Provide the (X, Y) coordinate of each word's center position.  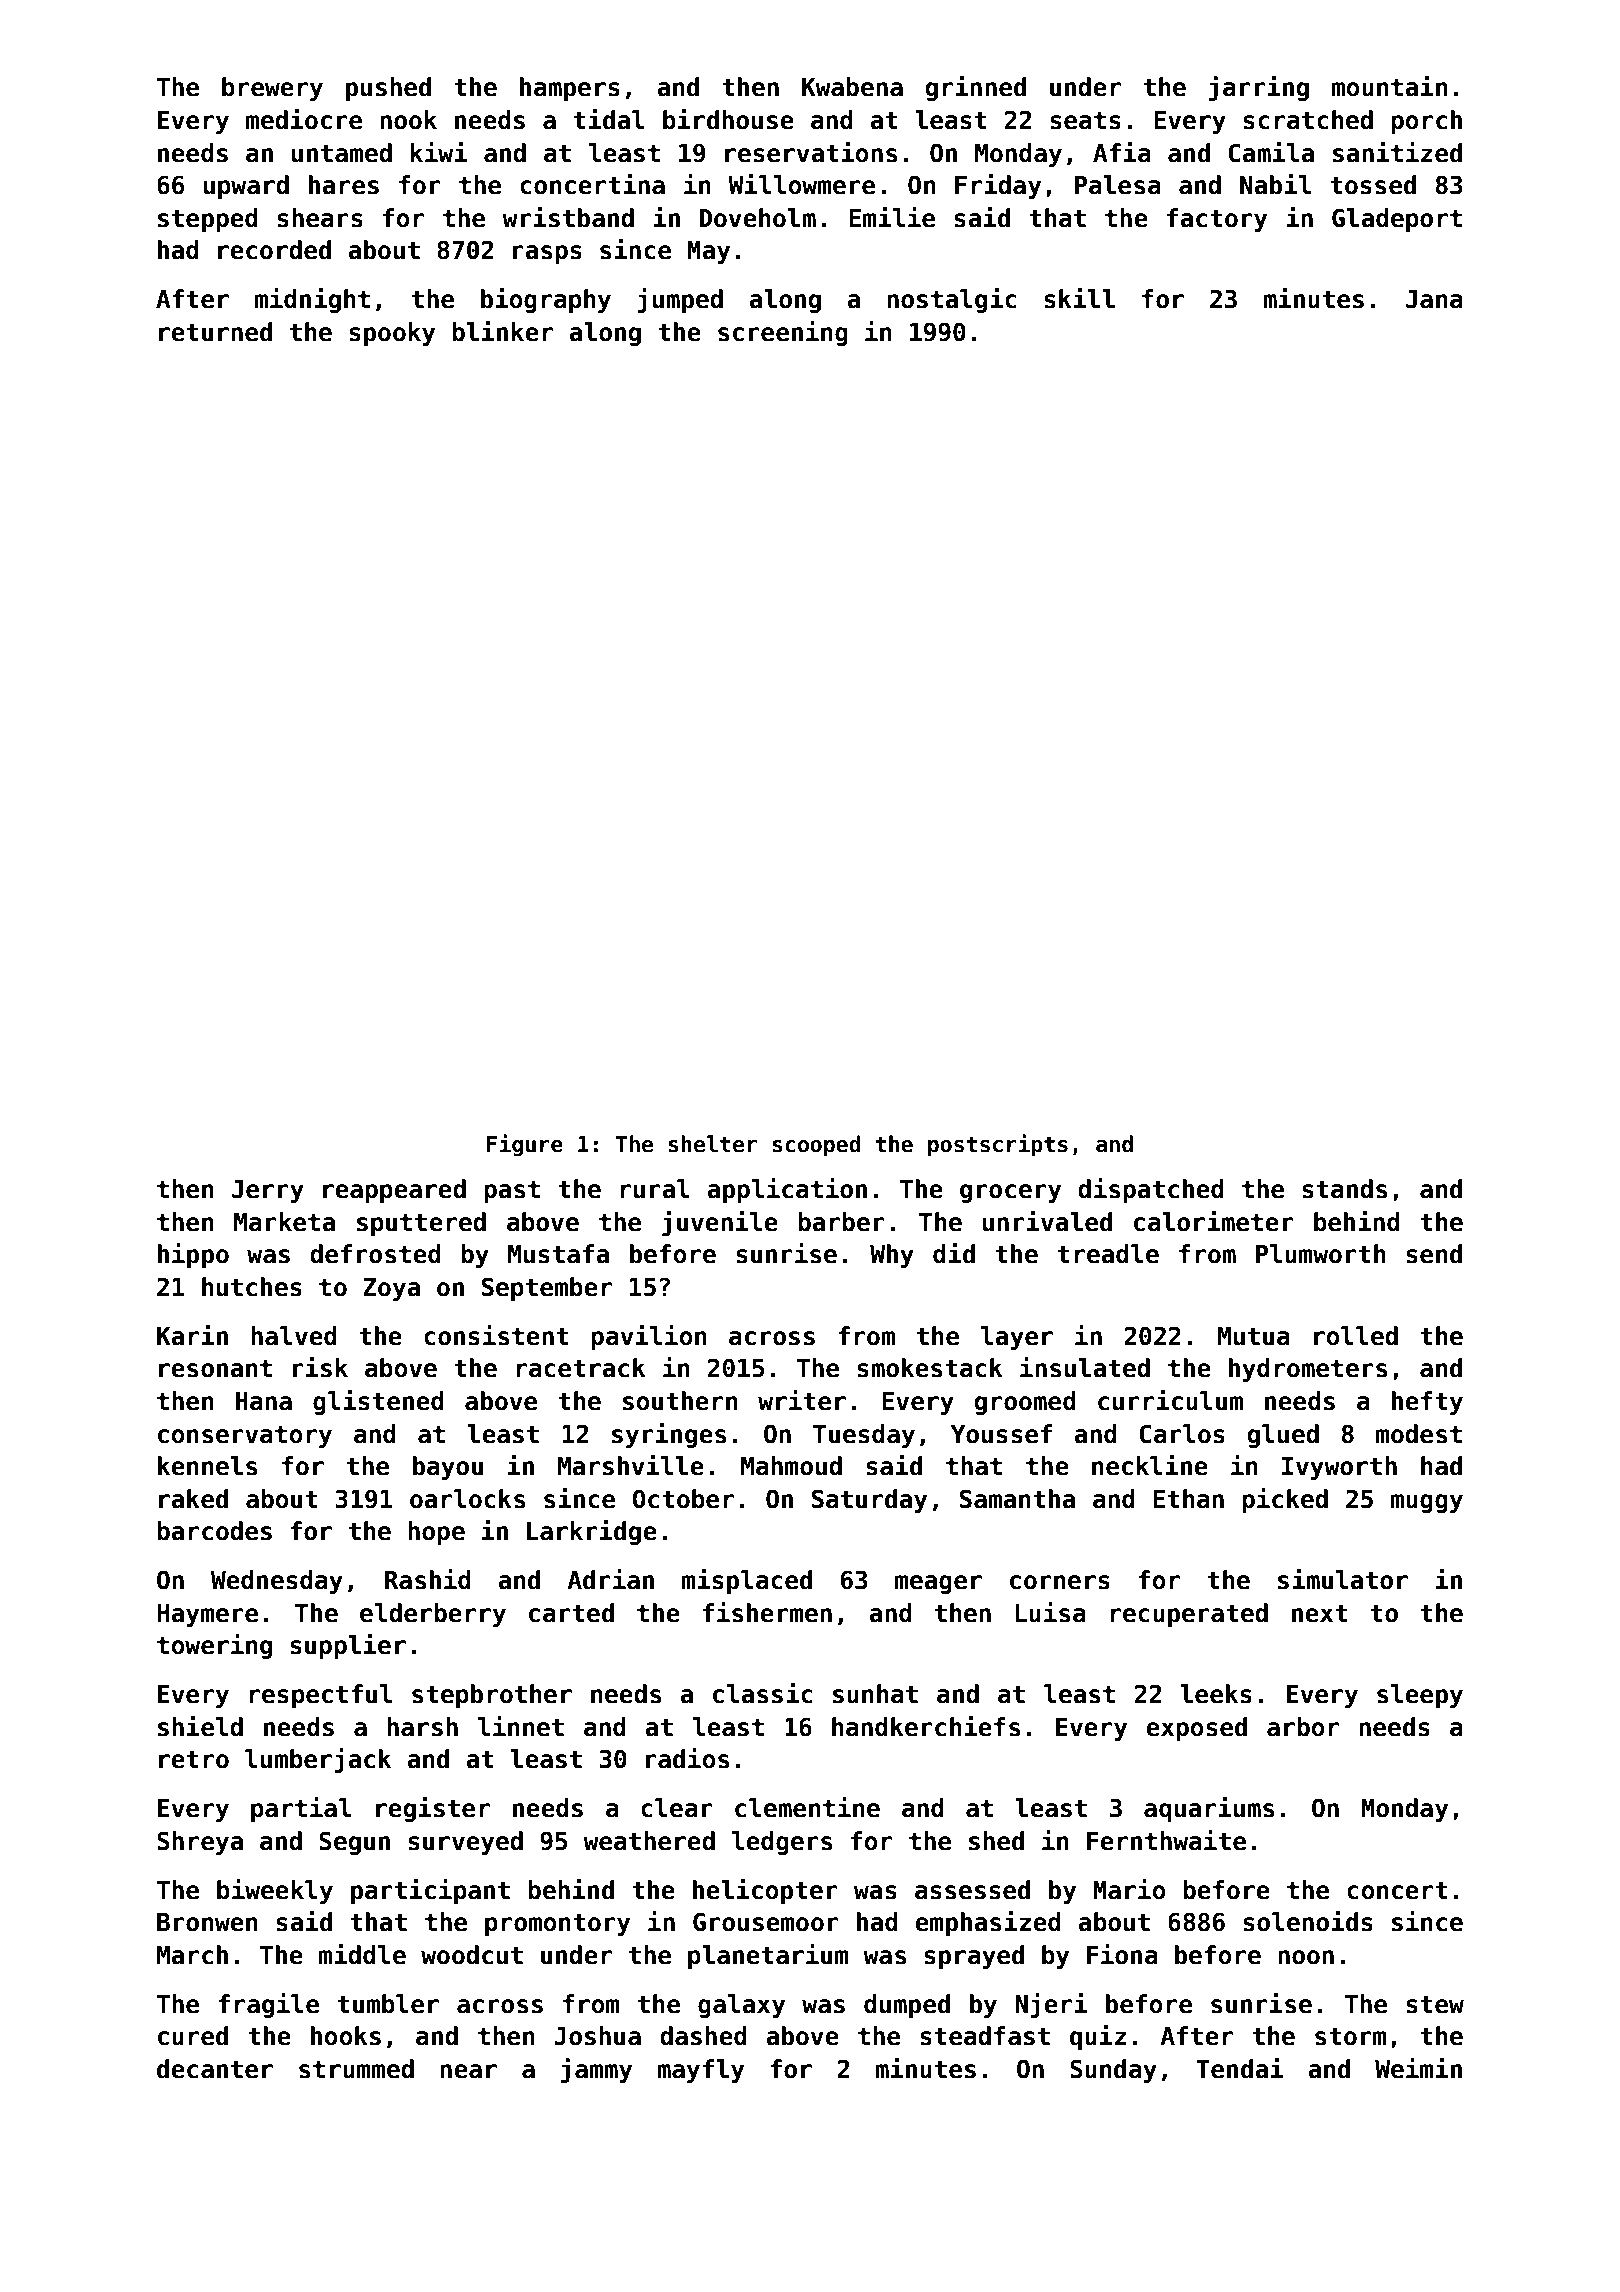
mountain (1389, 86)
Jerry (268, 1191)
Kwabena (852, 87)
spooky (392, 334)
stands (1344, 1189)
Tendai (1240, 2068)
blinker (502, 331)
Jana (1434, 299)
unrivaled (1047, 1221)
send (1434, 1254)
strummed (356, 2069)
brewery (272, 89)
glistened (378, 1402)
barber (841, 1222)
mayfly (700, 2071)
